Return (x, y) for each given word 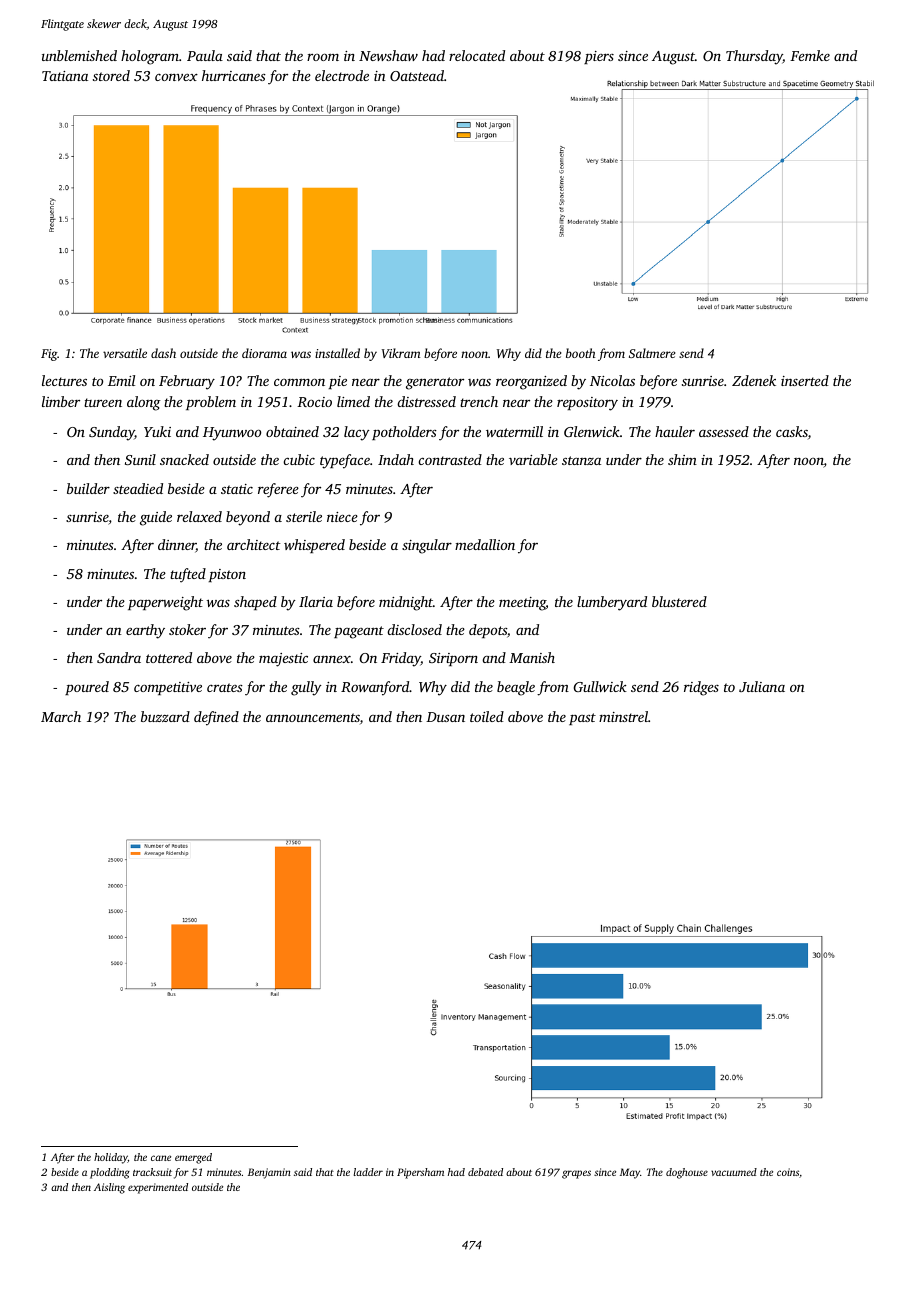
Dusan (445, 717)
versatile (125, 353)
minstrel (623, 716)
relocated (477, 55)
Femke (810, 55)
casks (792, 431)
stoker (187, 629)
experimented (158, 1188)
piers (599, 57)
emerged (193, 1158)
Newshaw (388, 55)
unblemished (79, 55)
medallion (485, 544)
